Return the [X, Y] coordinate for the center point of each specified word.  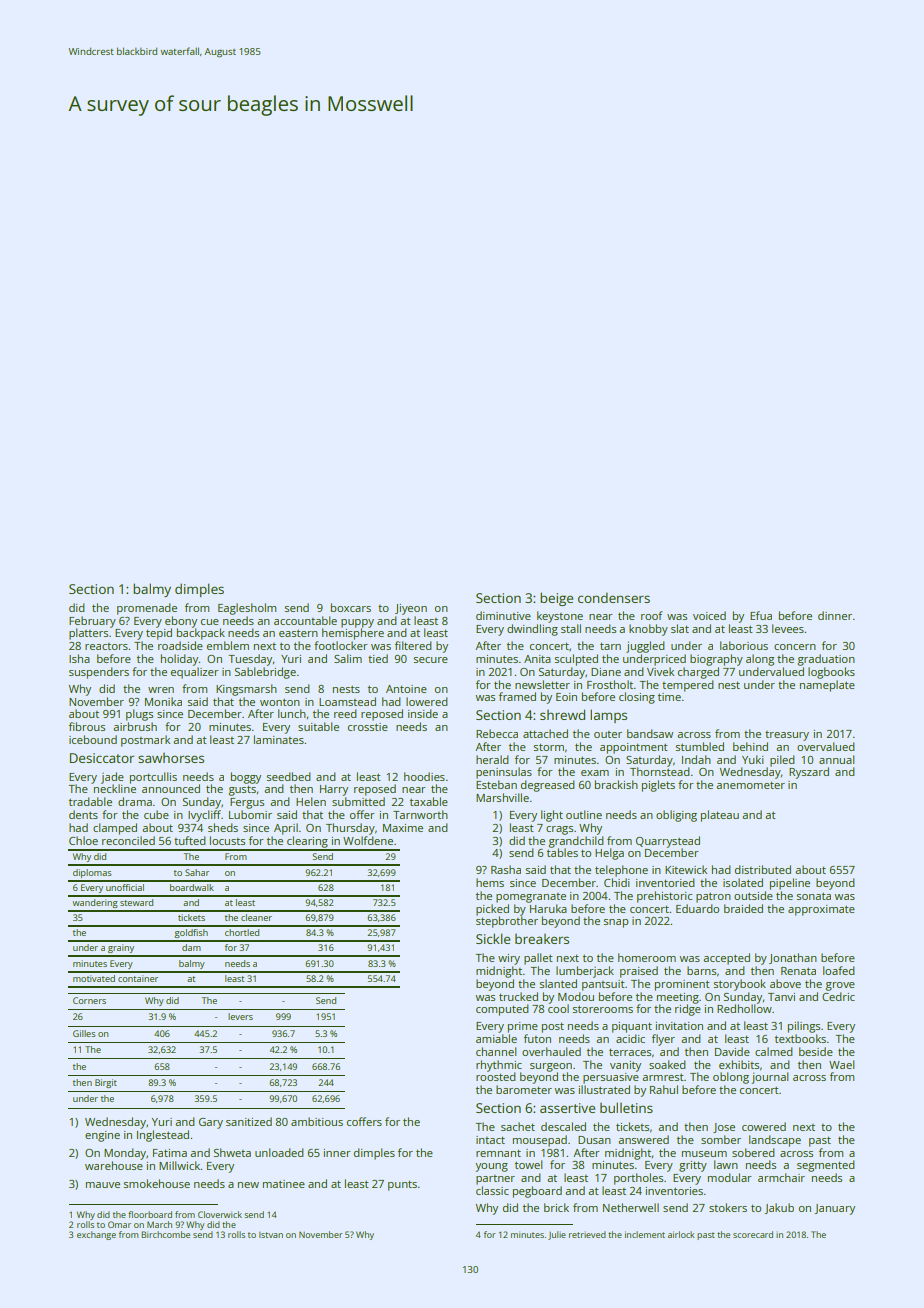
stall [571, 628]
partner [495, 1180]
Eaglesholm [247, 609]
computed [502, 1010]
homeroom [647, 957]
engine [102, 1136]
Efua [761, 615]
